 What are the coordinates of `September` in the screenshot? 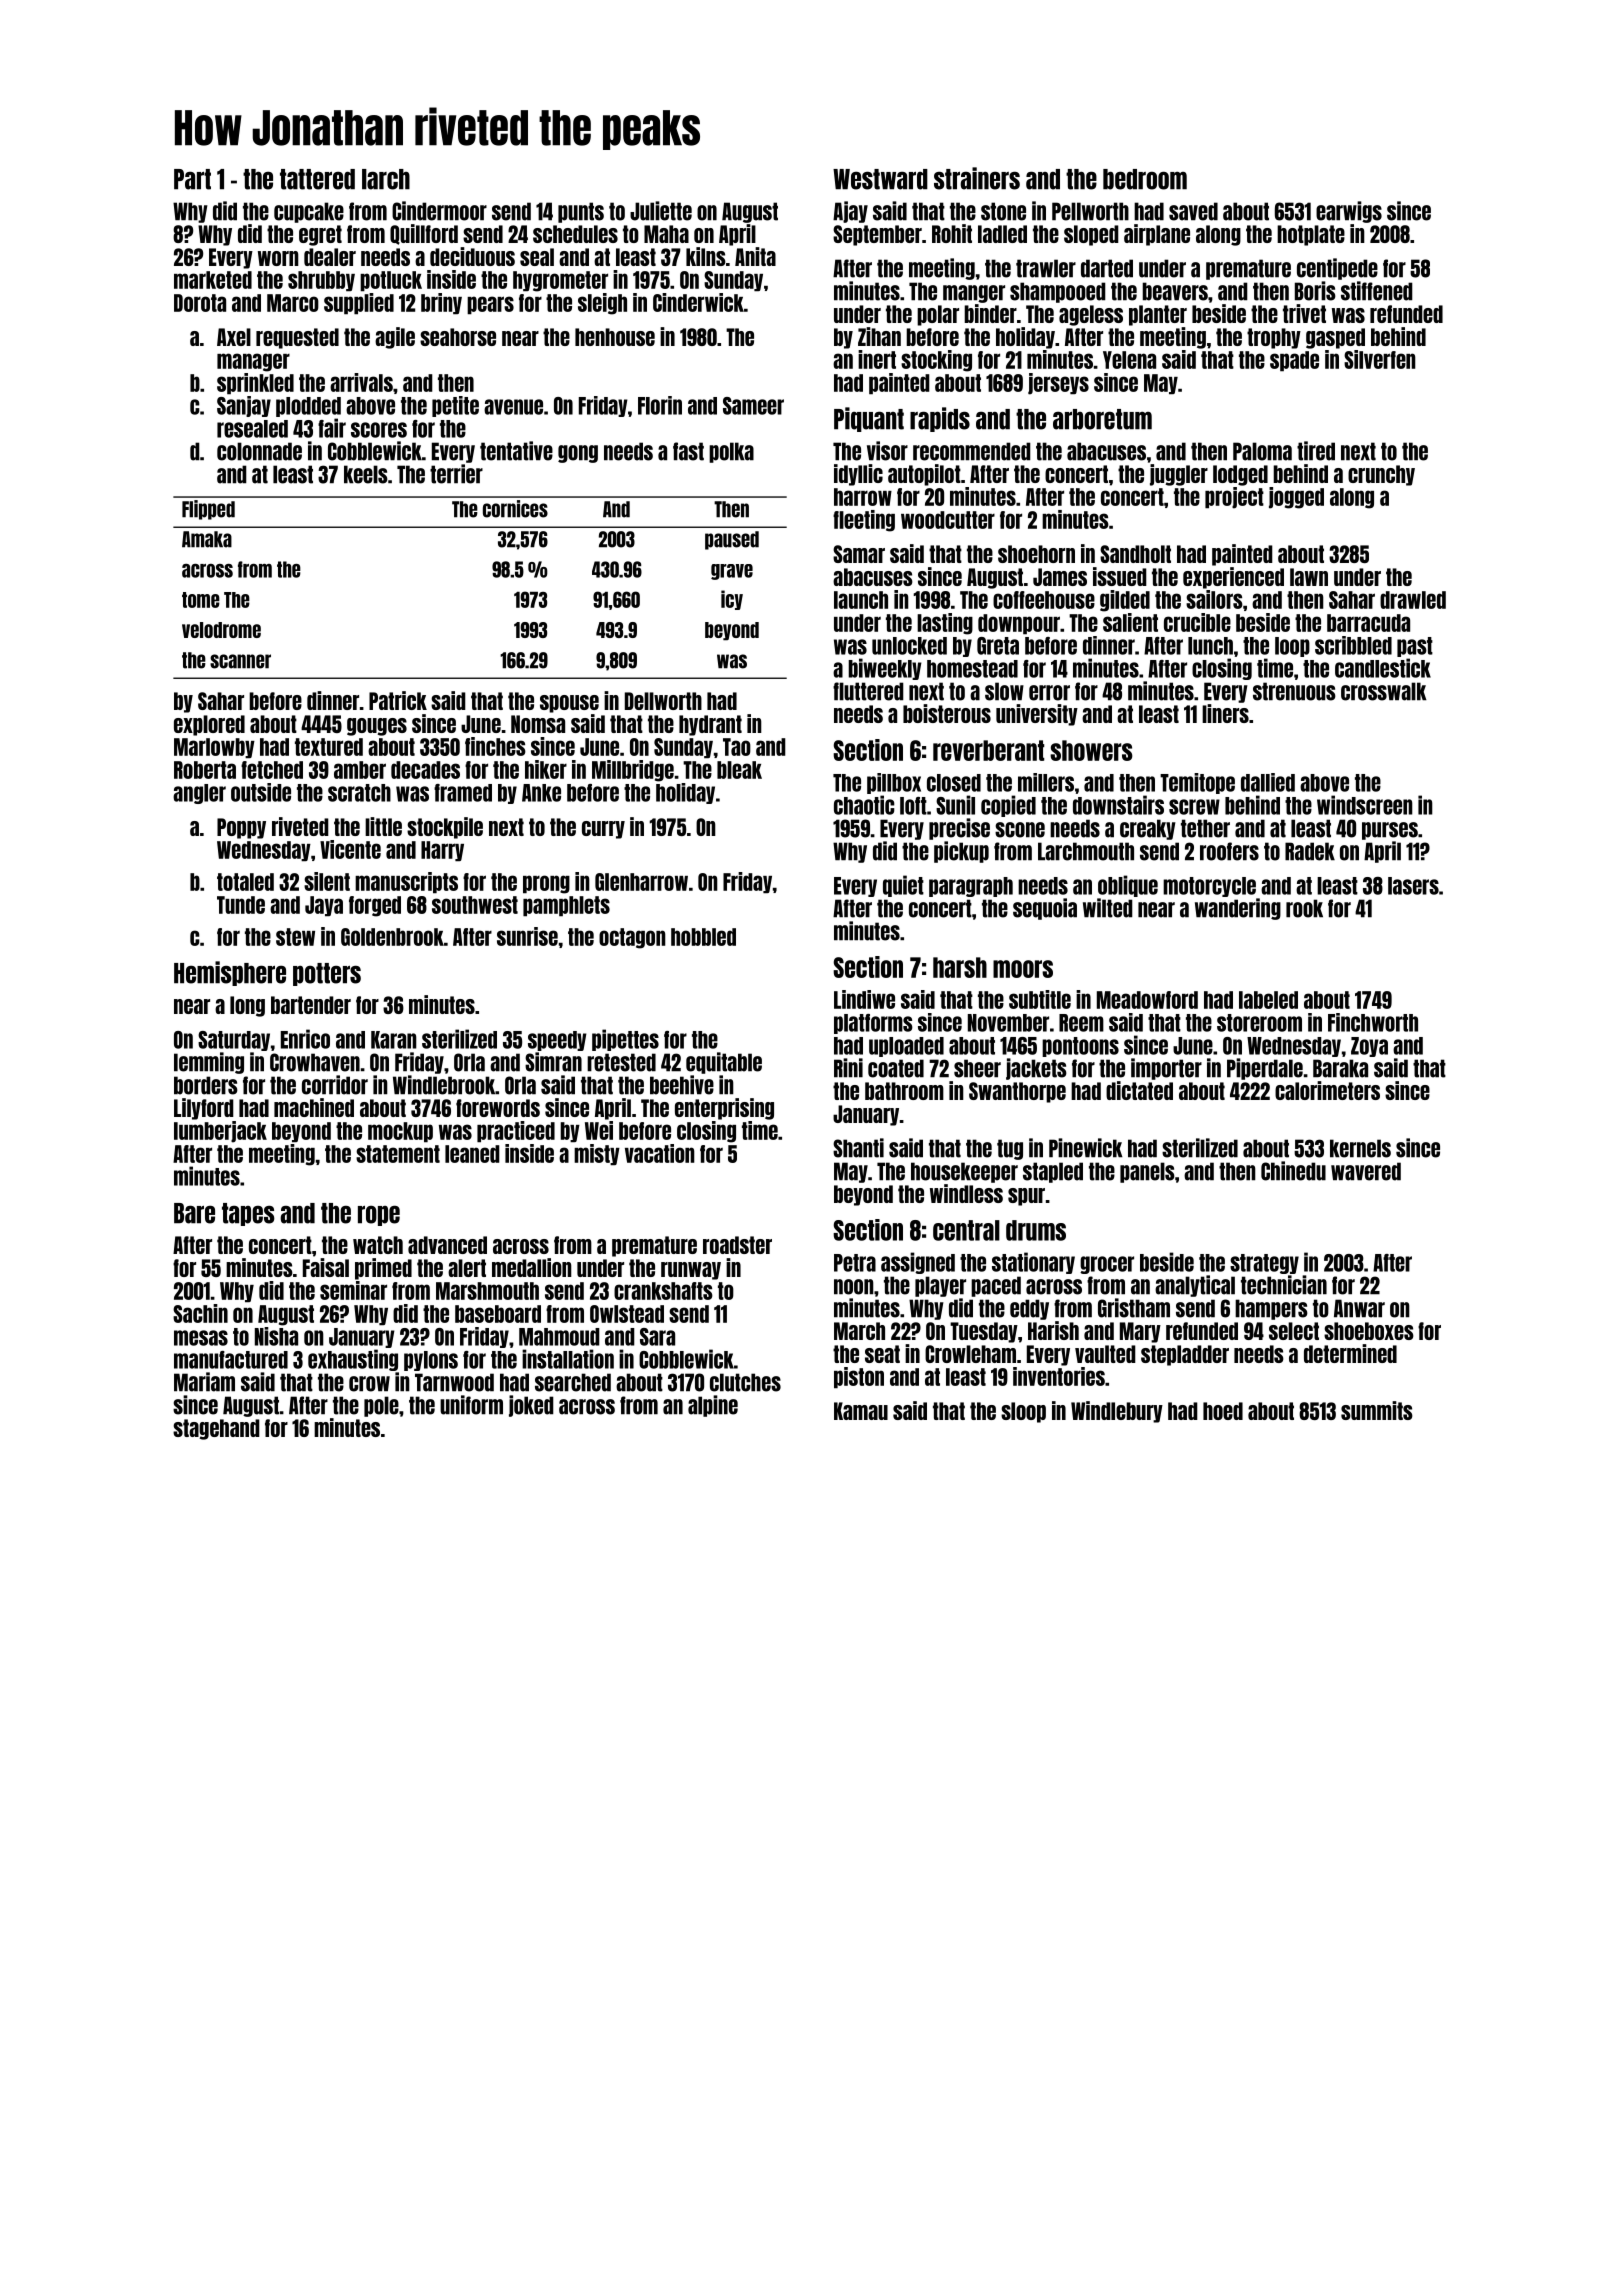 It's located at (877, 235).
